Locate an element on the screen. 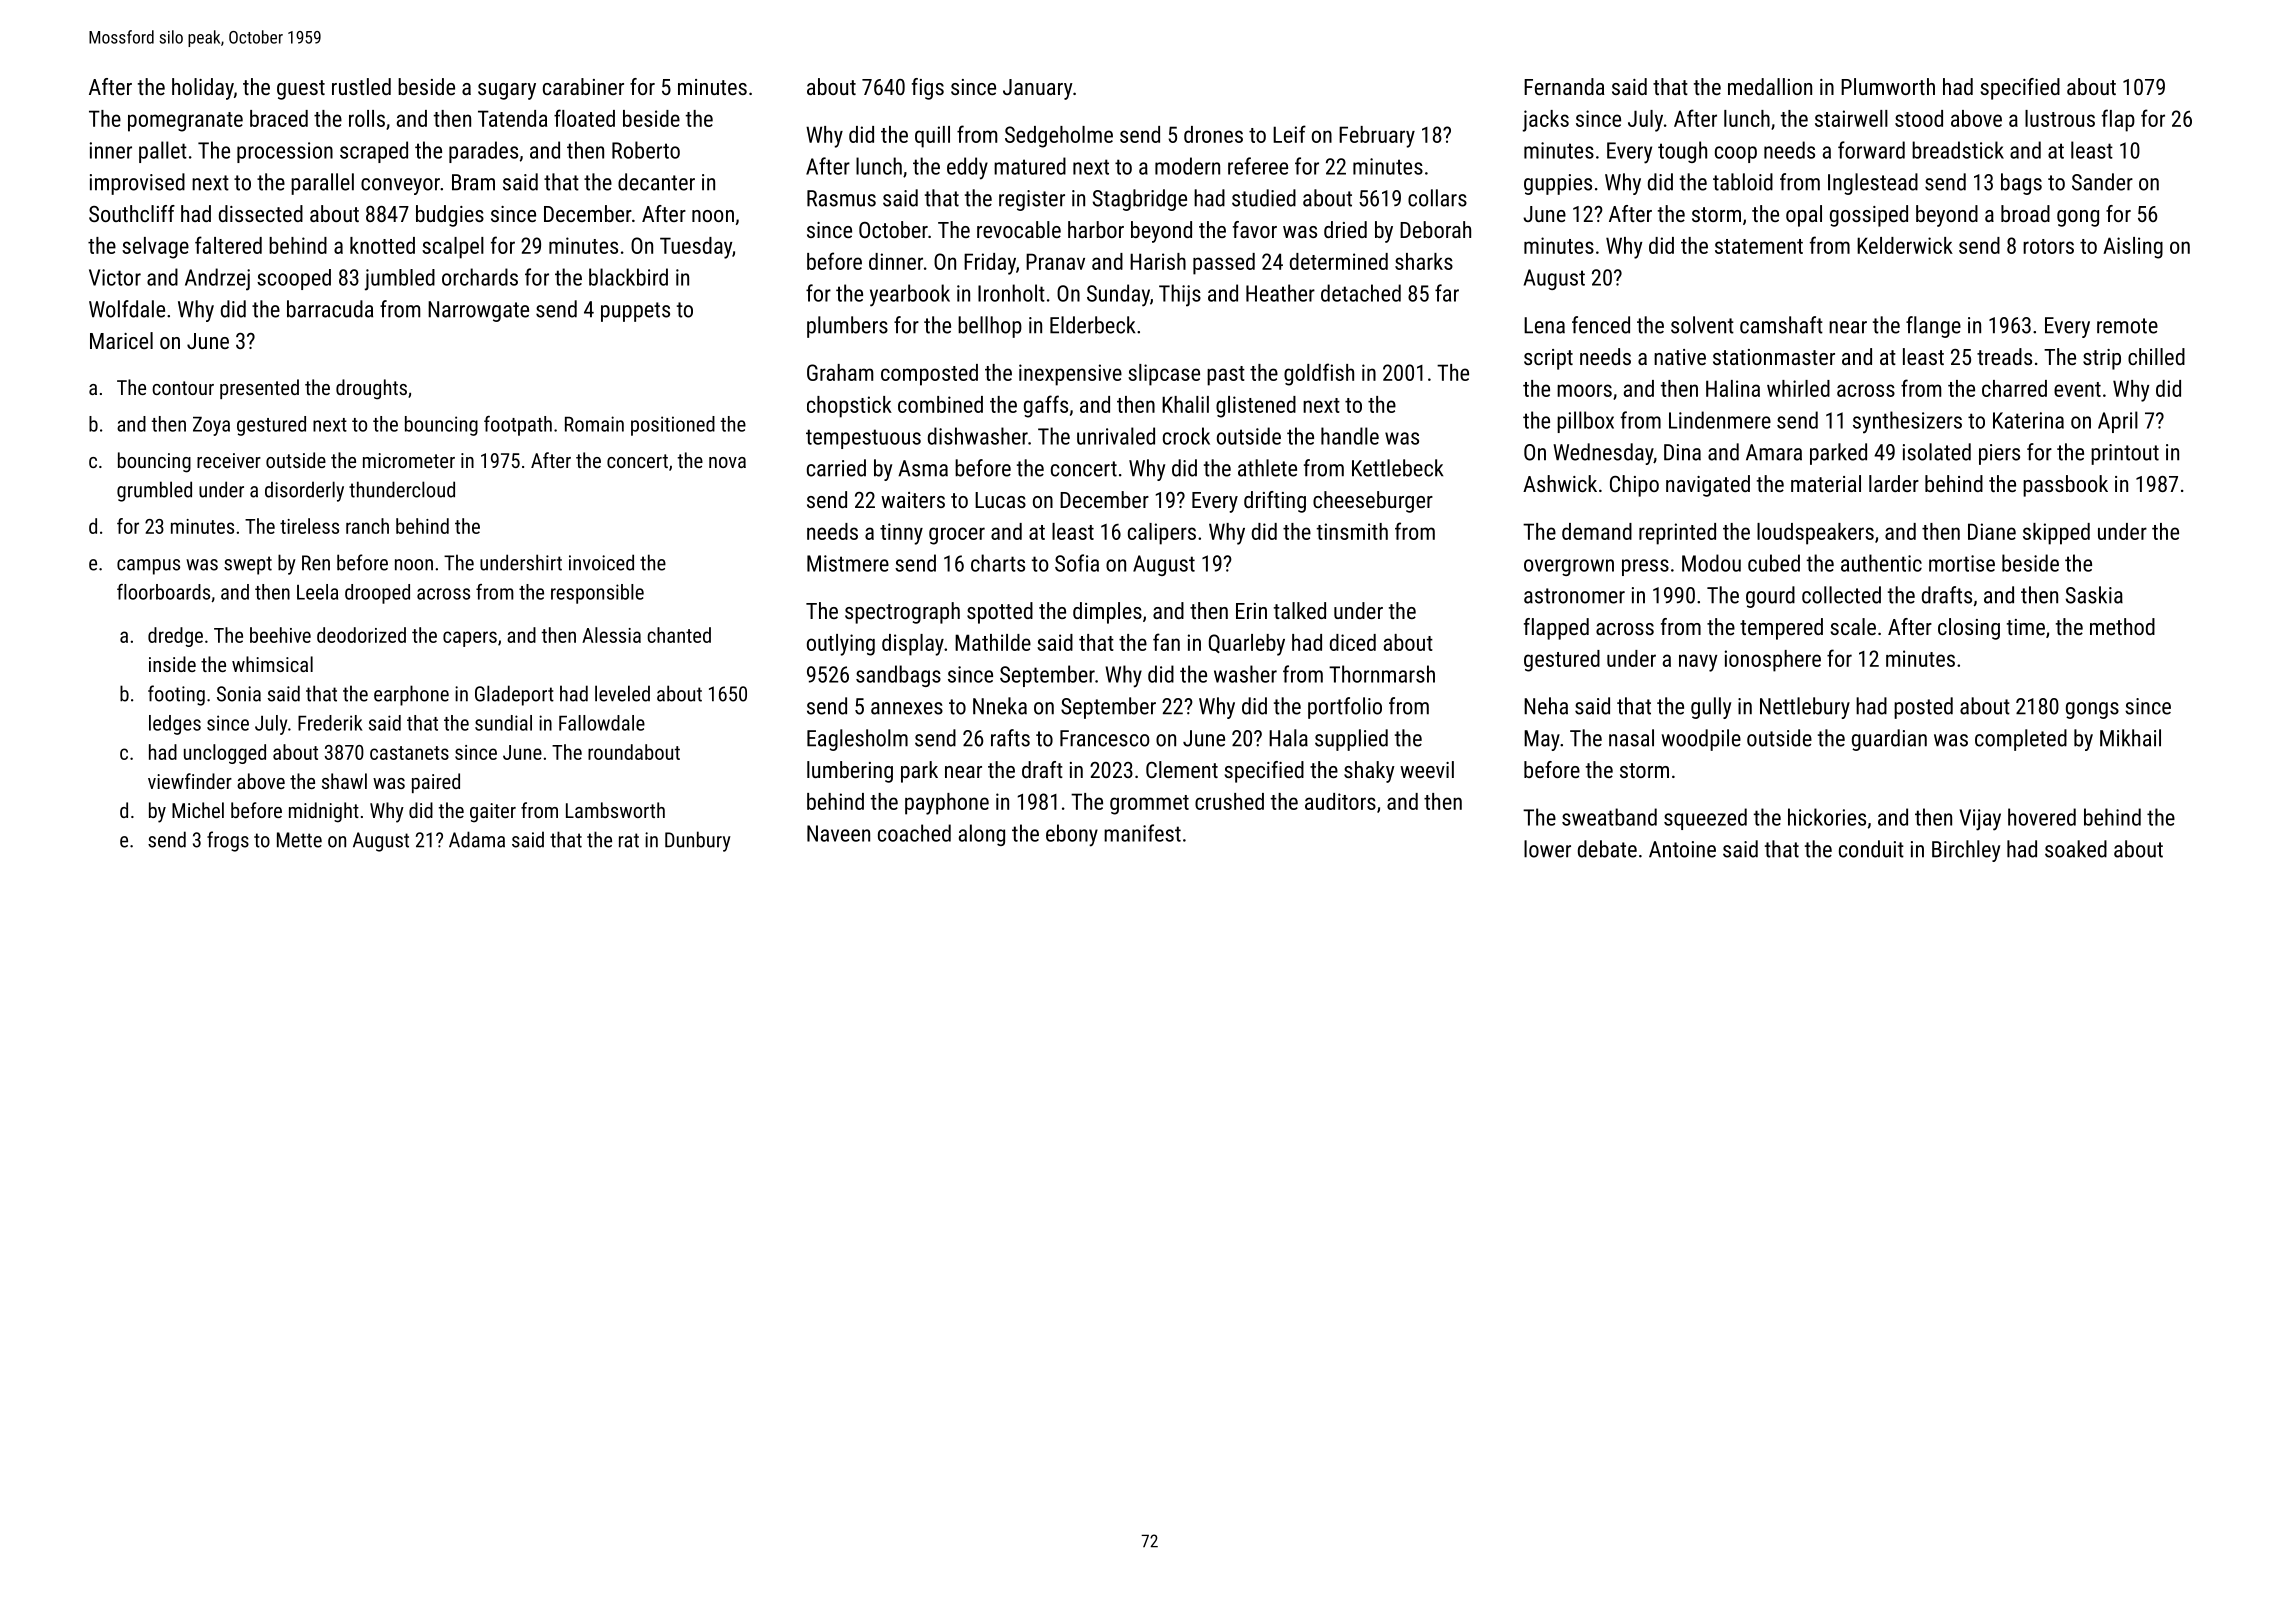  Adama is located at coordinates (477, 839).
